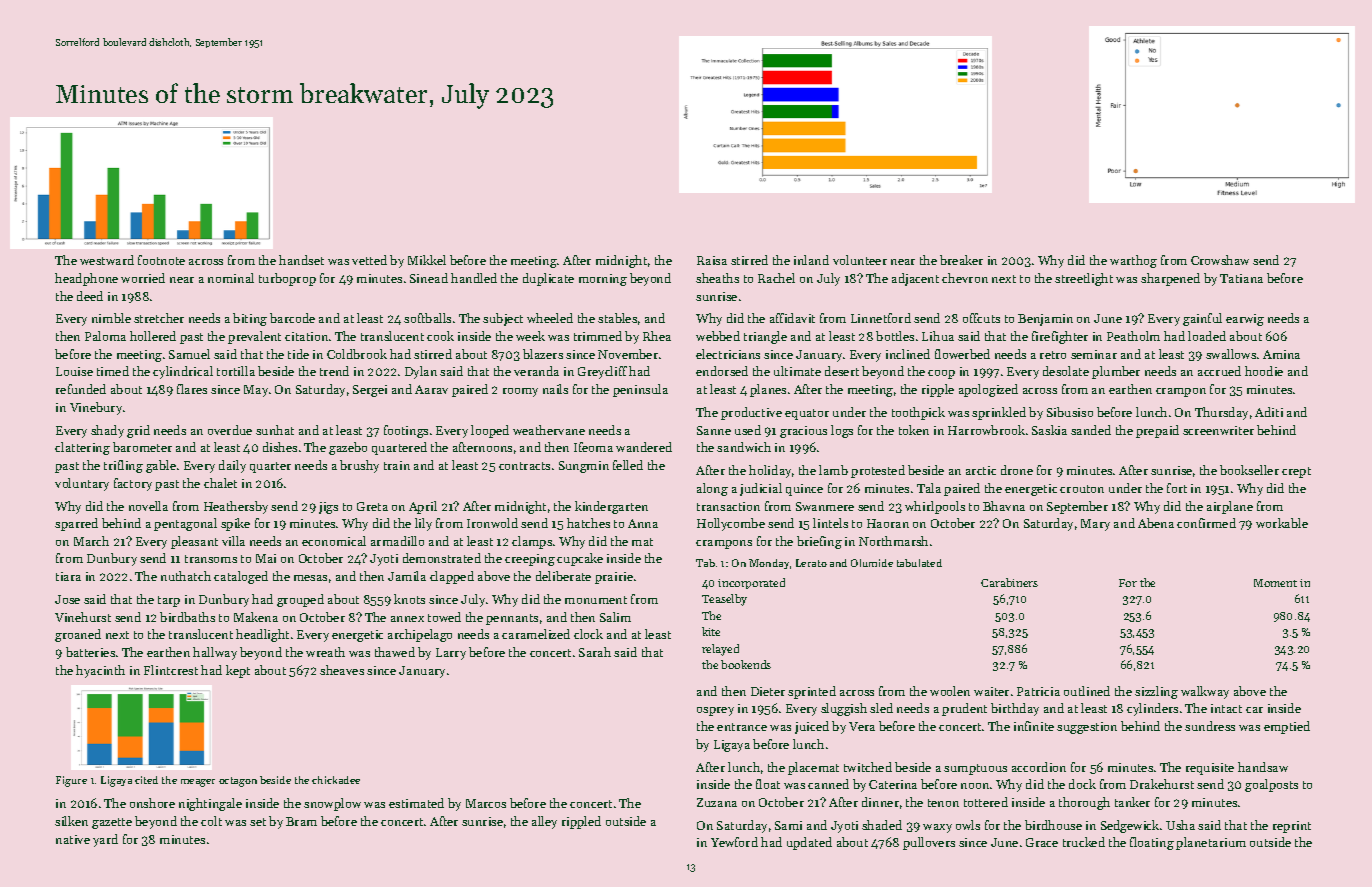 This screenshot has width=1372, height=887. I want to click on pentagonal, so click(185, 524).
